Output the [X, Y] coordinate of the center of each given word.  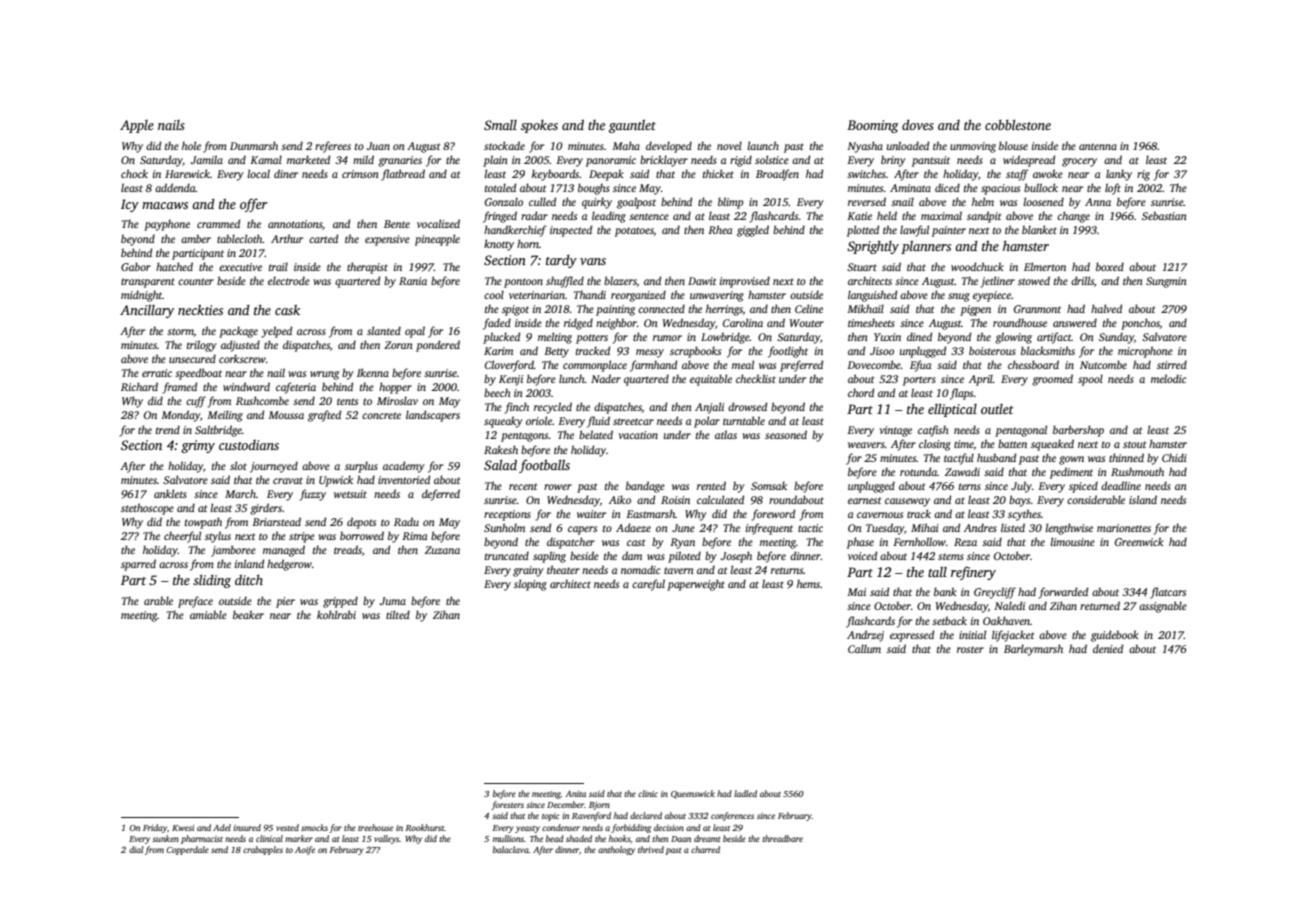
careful [648, 585]
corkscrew [242, 358]
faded [497, 324]
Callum [864, 648]
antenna [1098, 146]
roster [970, 649]
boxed [1110, 266]
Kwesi [183, 828]
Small [500, 125]
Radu [406, 521]
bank [945, 591]
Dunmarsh [254, 145]
